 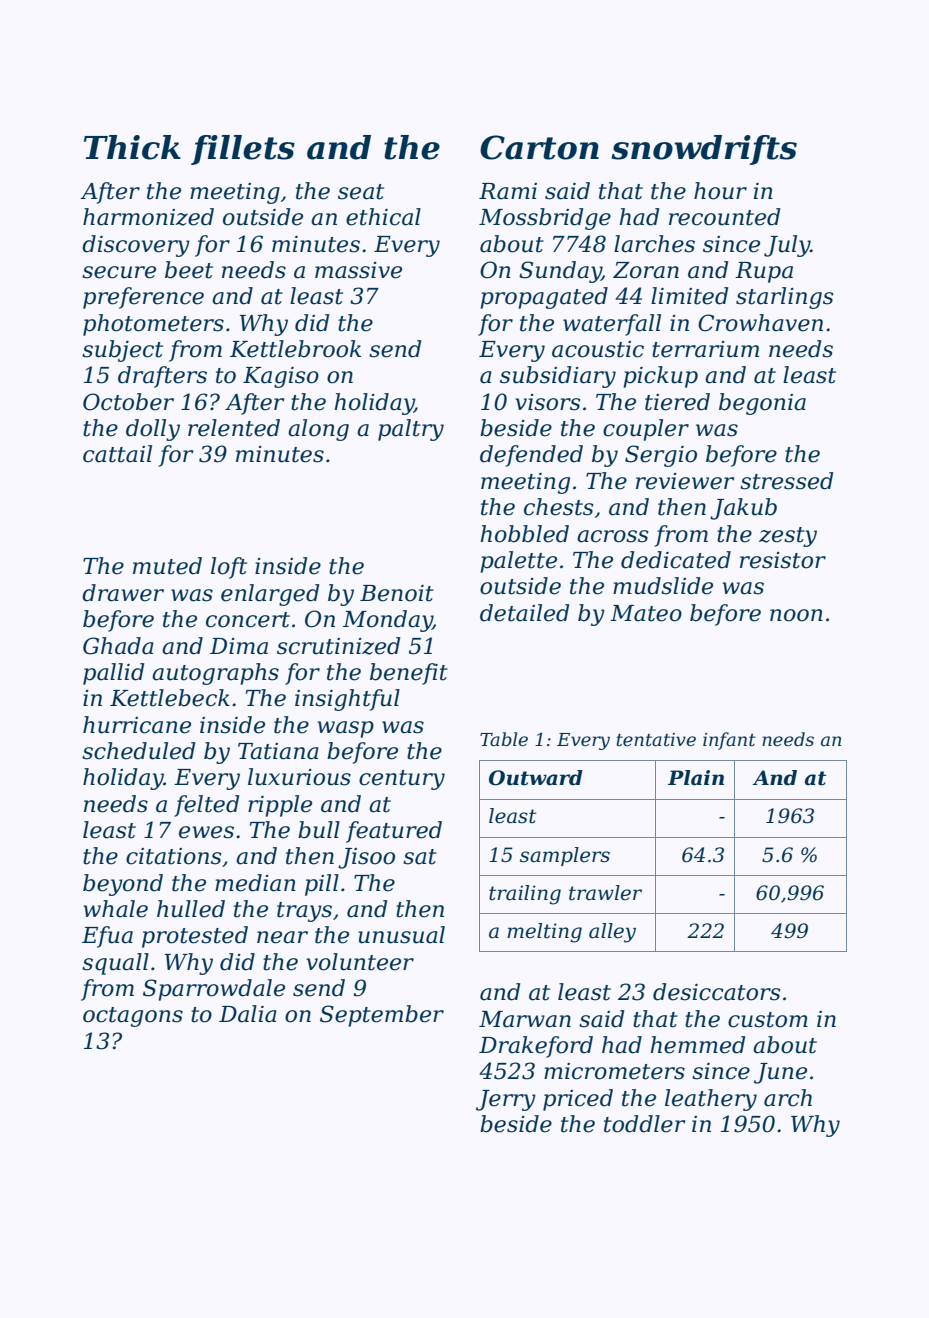 I want to click on Dalia, so click(x=248, y=1014).
